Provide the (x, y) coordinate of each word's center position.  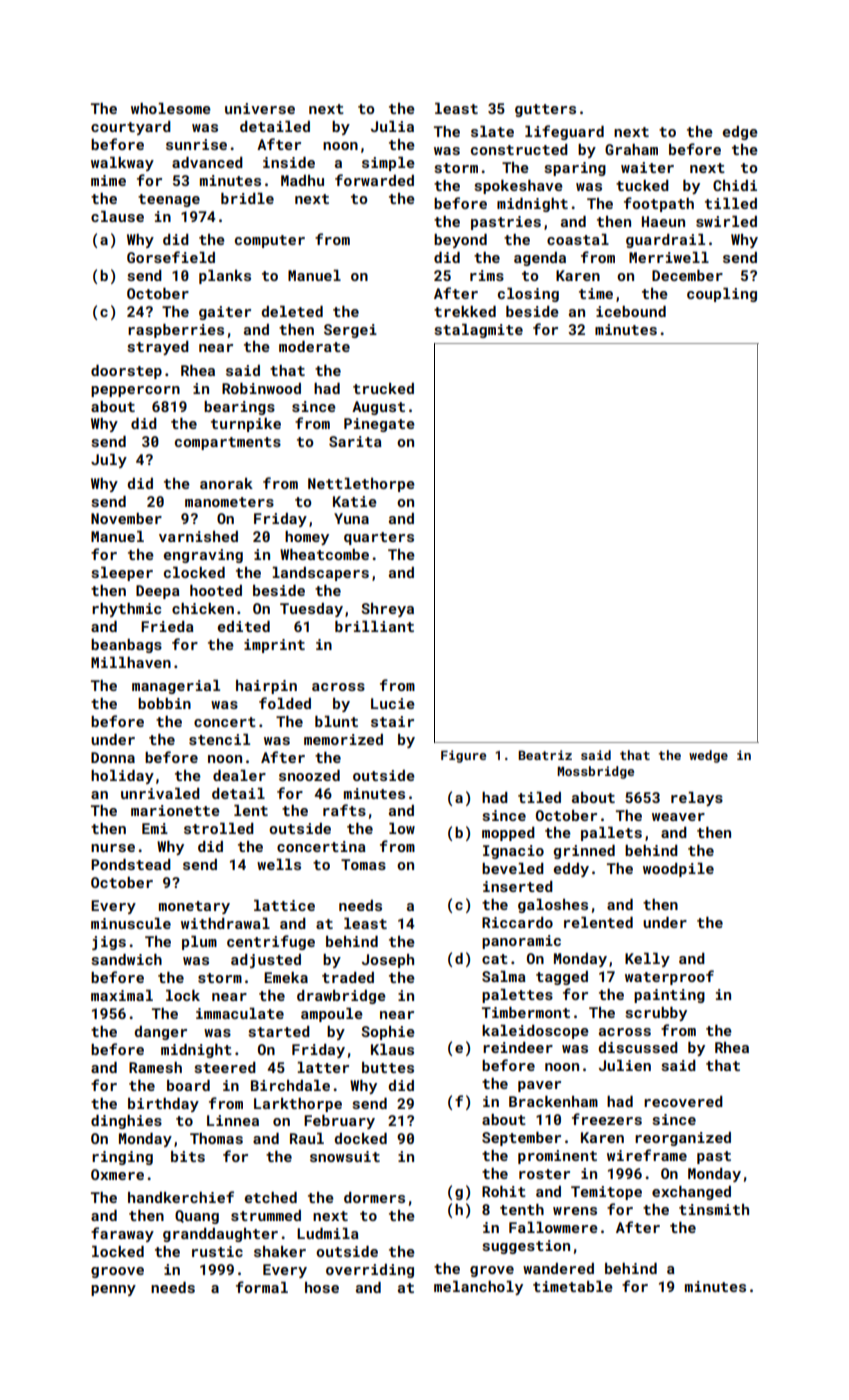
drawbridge (341, 997)
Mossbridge (595, 772)
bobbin (164, 703)
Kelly (647, 960)
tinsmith (714, 1209)
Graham (631, 149)
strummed (266, 1215)
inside (289, 162)
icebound (631, 311)
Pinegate (379, 425)
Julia (392, 126)
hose (322, 1287)
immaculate (240, 1013)
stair (392, 721)
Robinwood (261, 388)
